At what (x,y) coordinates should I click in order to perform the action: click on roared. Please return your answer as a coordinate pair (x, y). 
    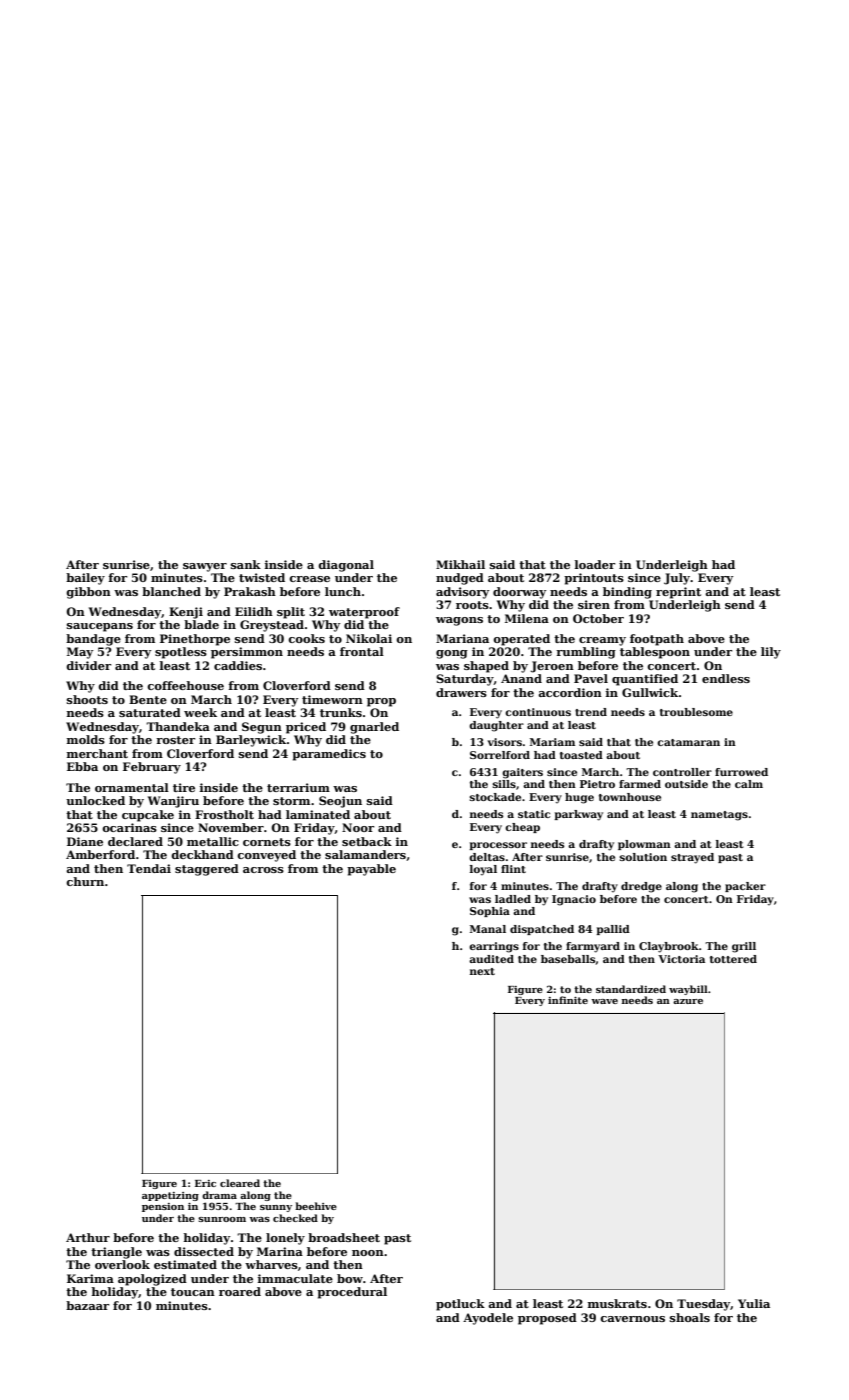
    Looking at the image, I should click on (240, 1291).
